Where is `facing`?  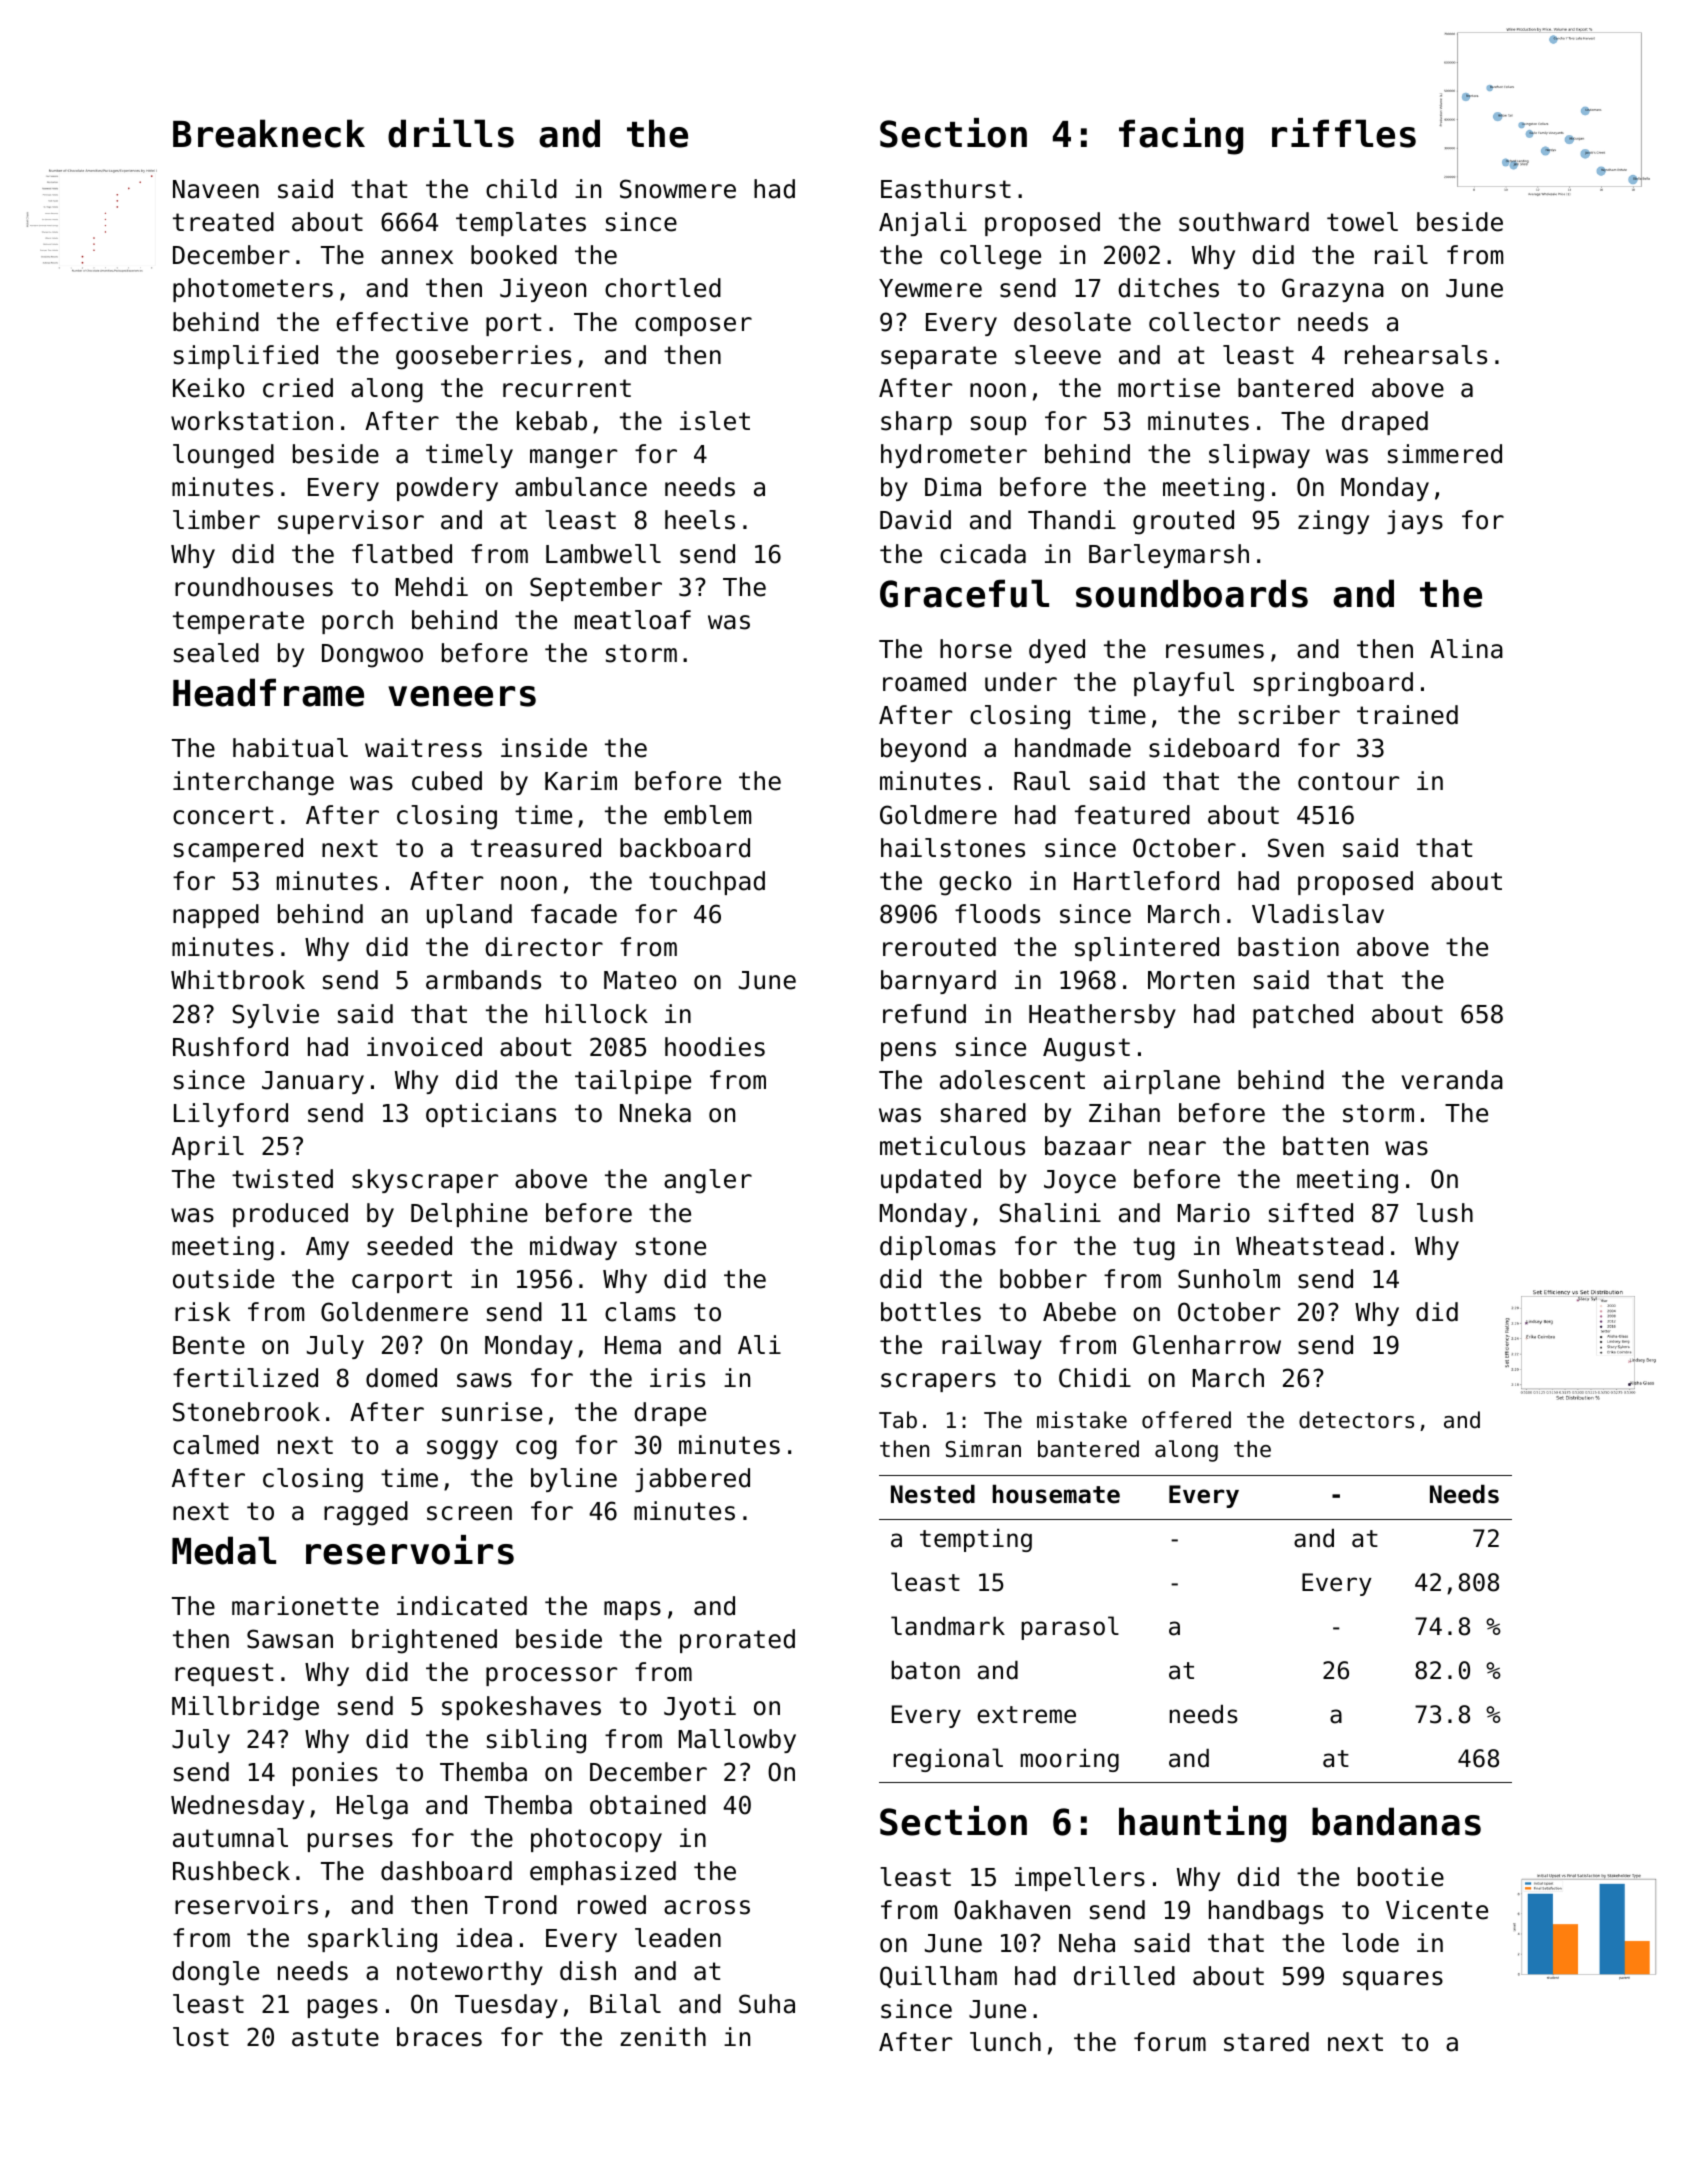 facing is located at coordinates (1181, 136).
